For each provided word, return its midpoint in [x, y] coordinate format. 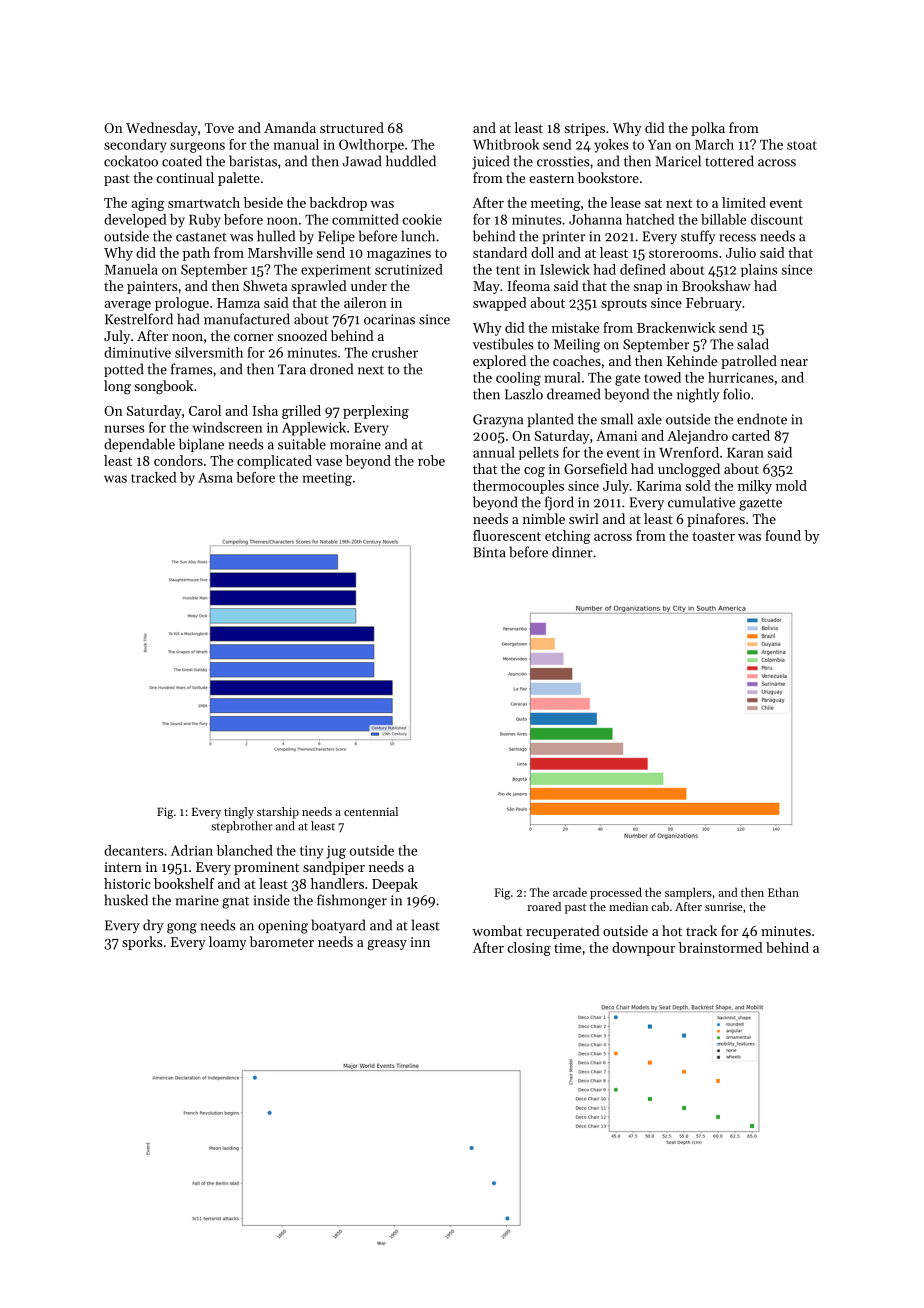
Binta [489, 552]
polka [708, 129]
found [783, 535]
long [117, 387]
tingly [239, 813]
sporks [142, 943]
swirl [584, 518]
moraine [355, 444]
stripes [584, 129]
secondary [135, 146]
